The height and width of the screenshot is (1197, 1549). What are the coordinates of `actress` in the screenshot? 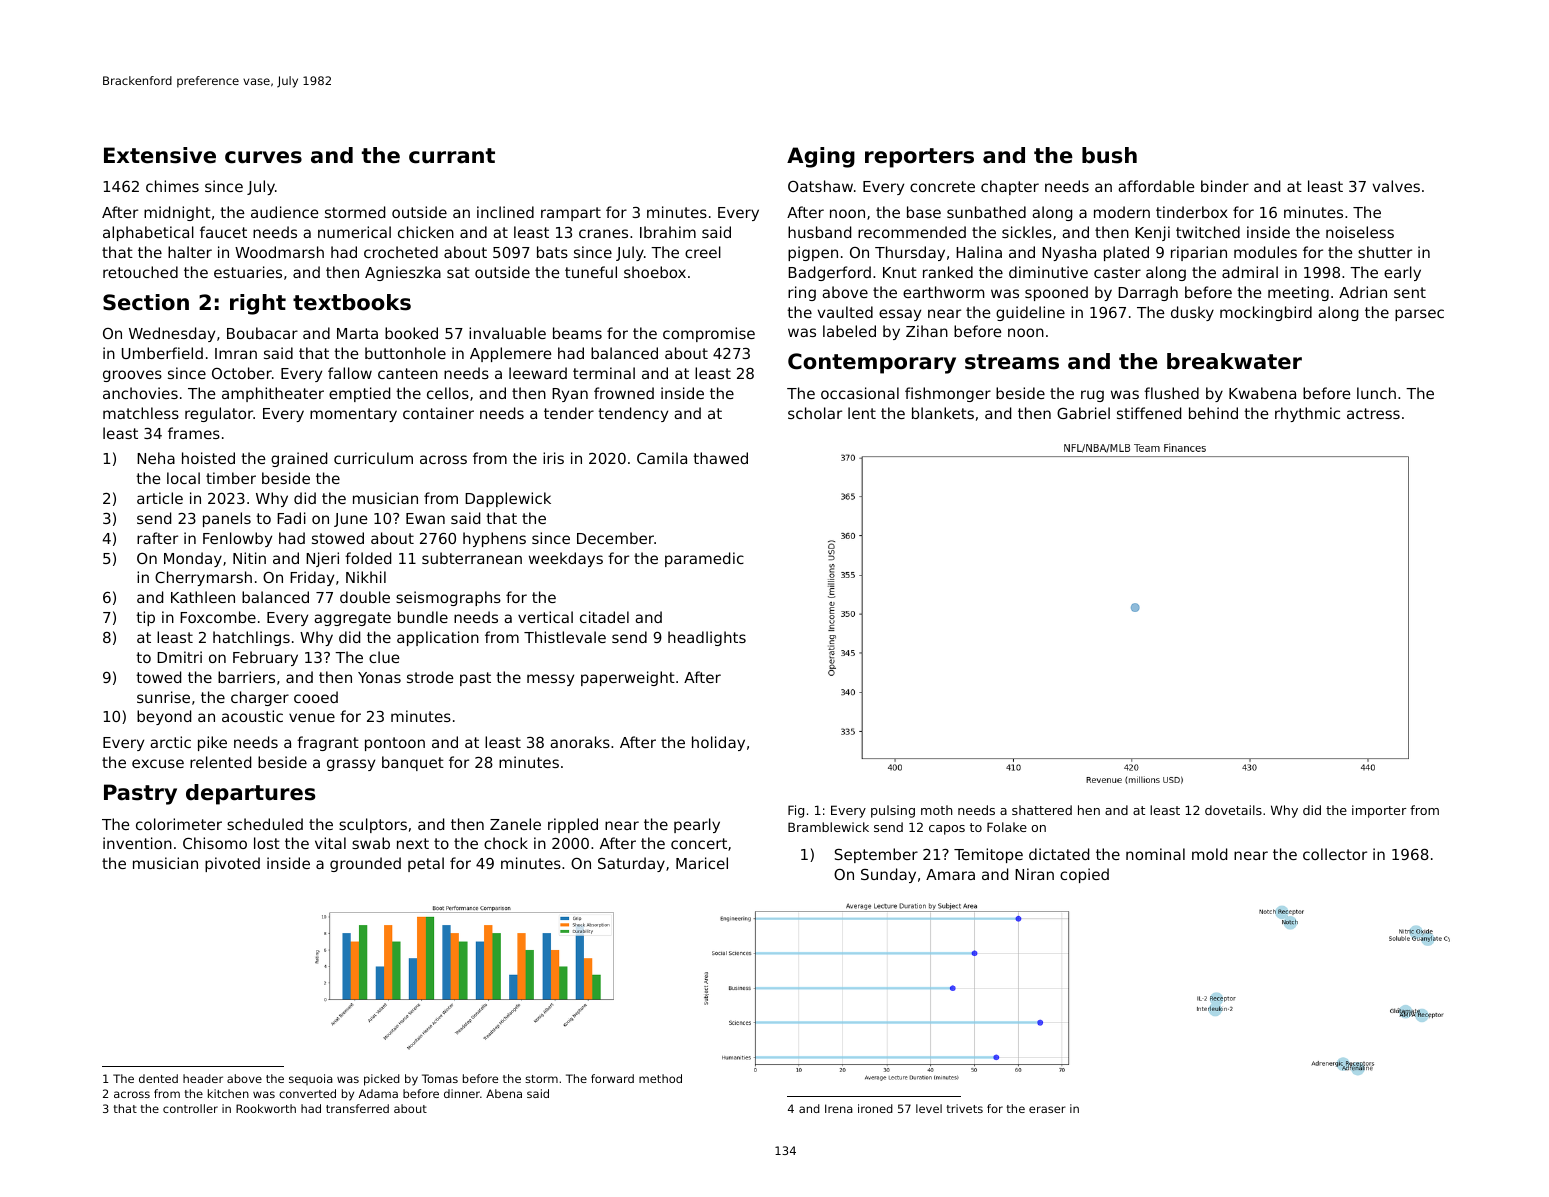 It's located at (1373, 413).
